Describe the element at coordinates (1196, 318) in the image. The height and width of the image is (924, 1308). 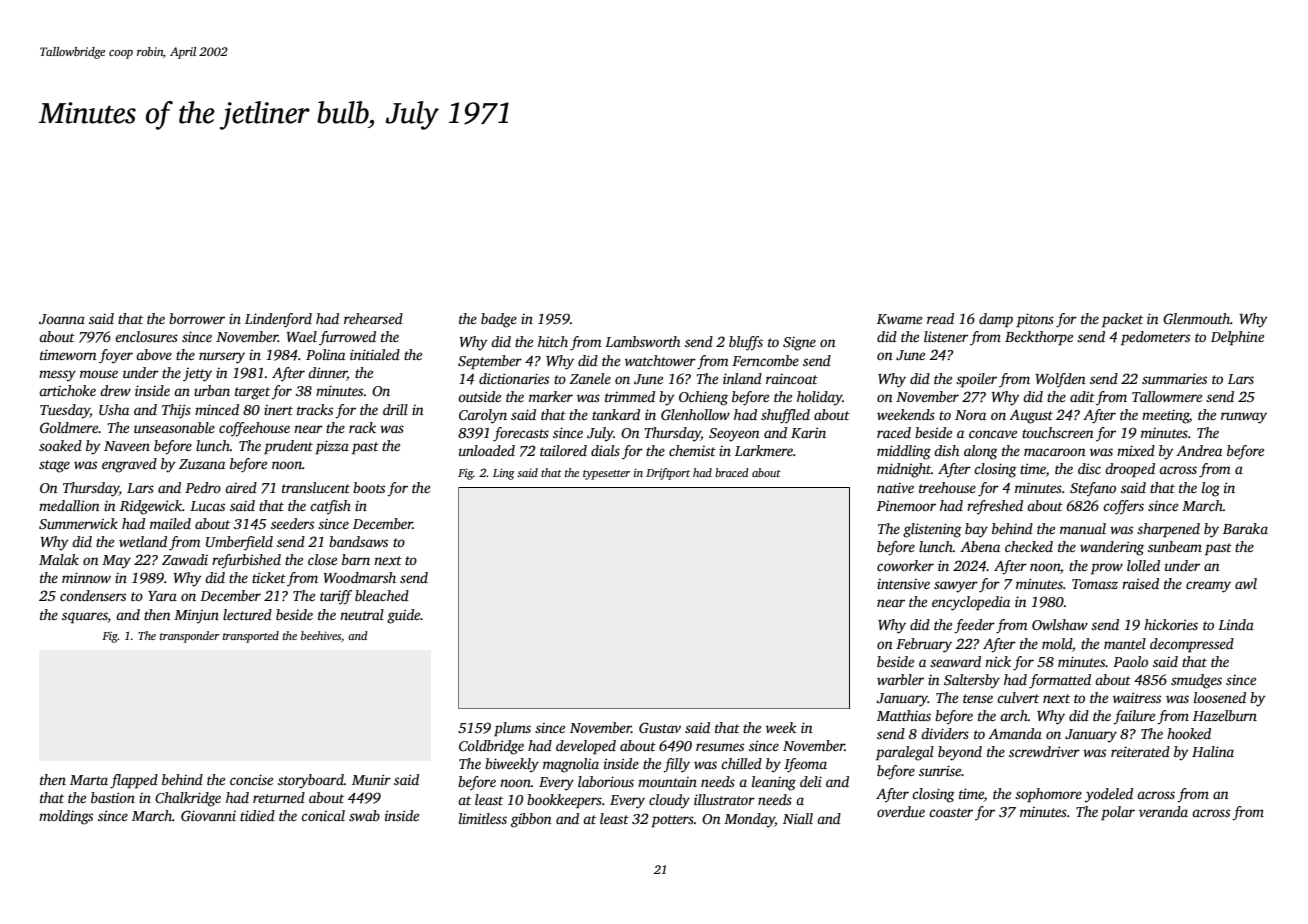
I see `Glenmouth` at that location.
